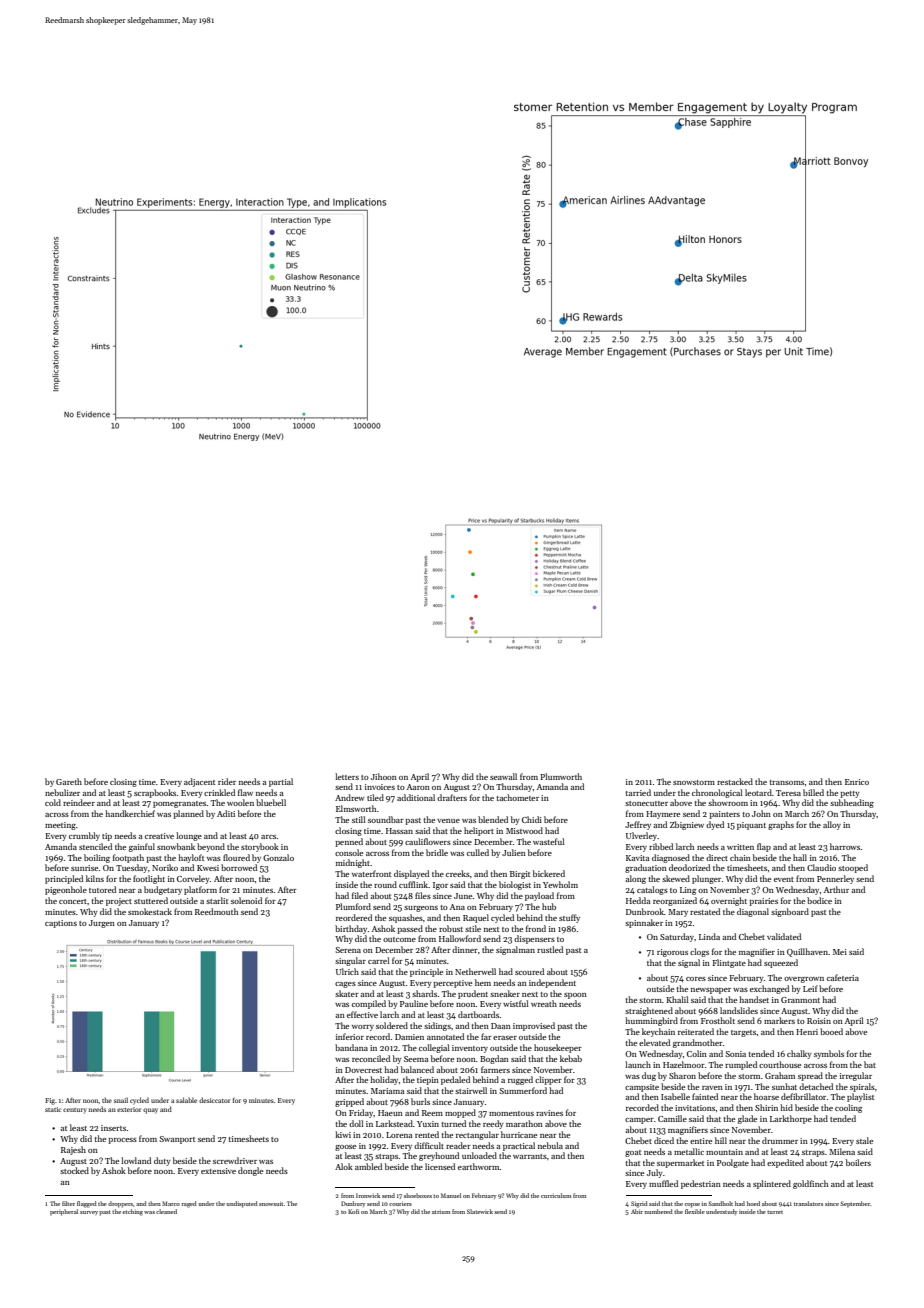  Describe the element at coordinates (515, 885) in the screenshot. I see `biologist` at that location.
